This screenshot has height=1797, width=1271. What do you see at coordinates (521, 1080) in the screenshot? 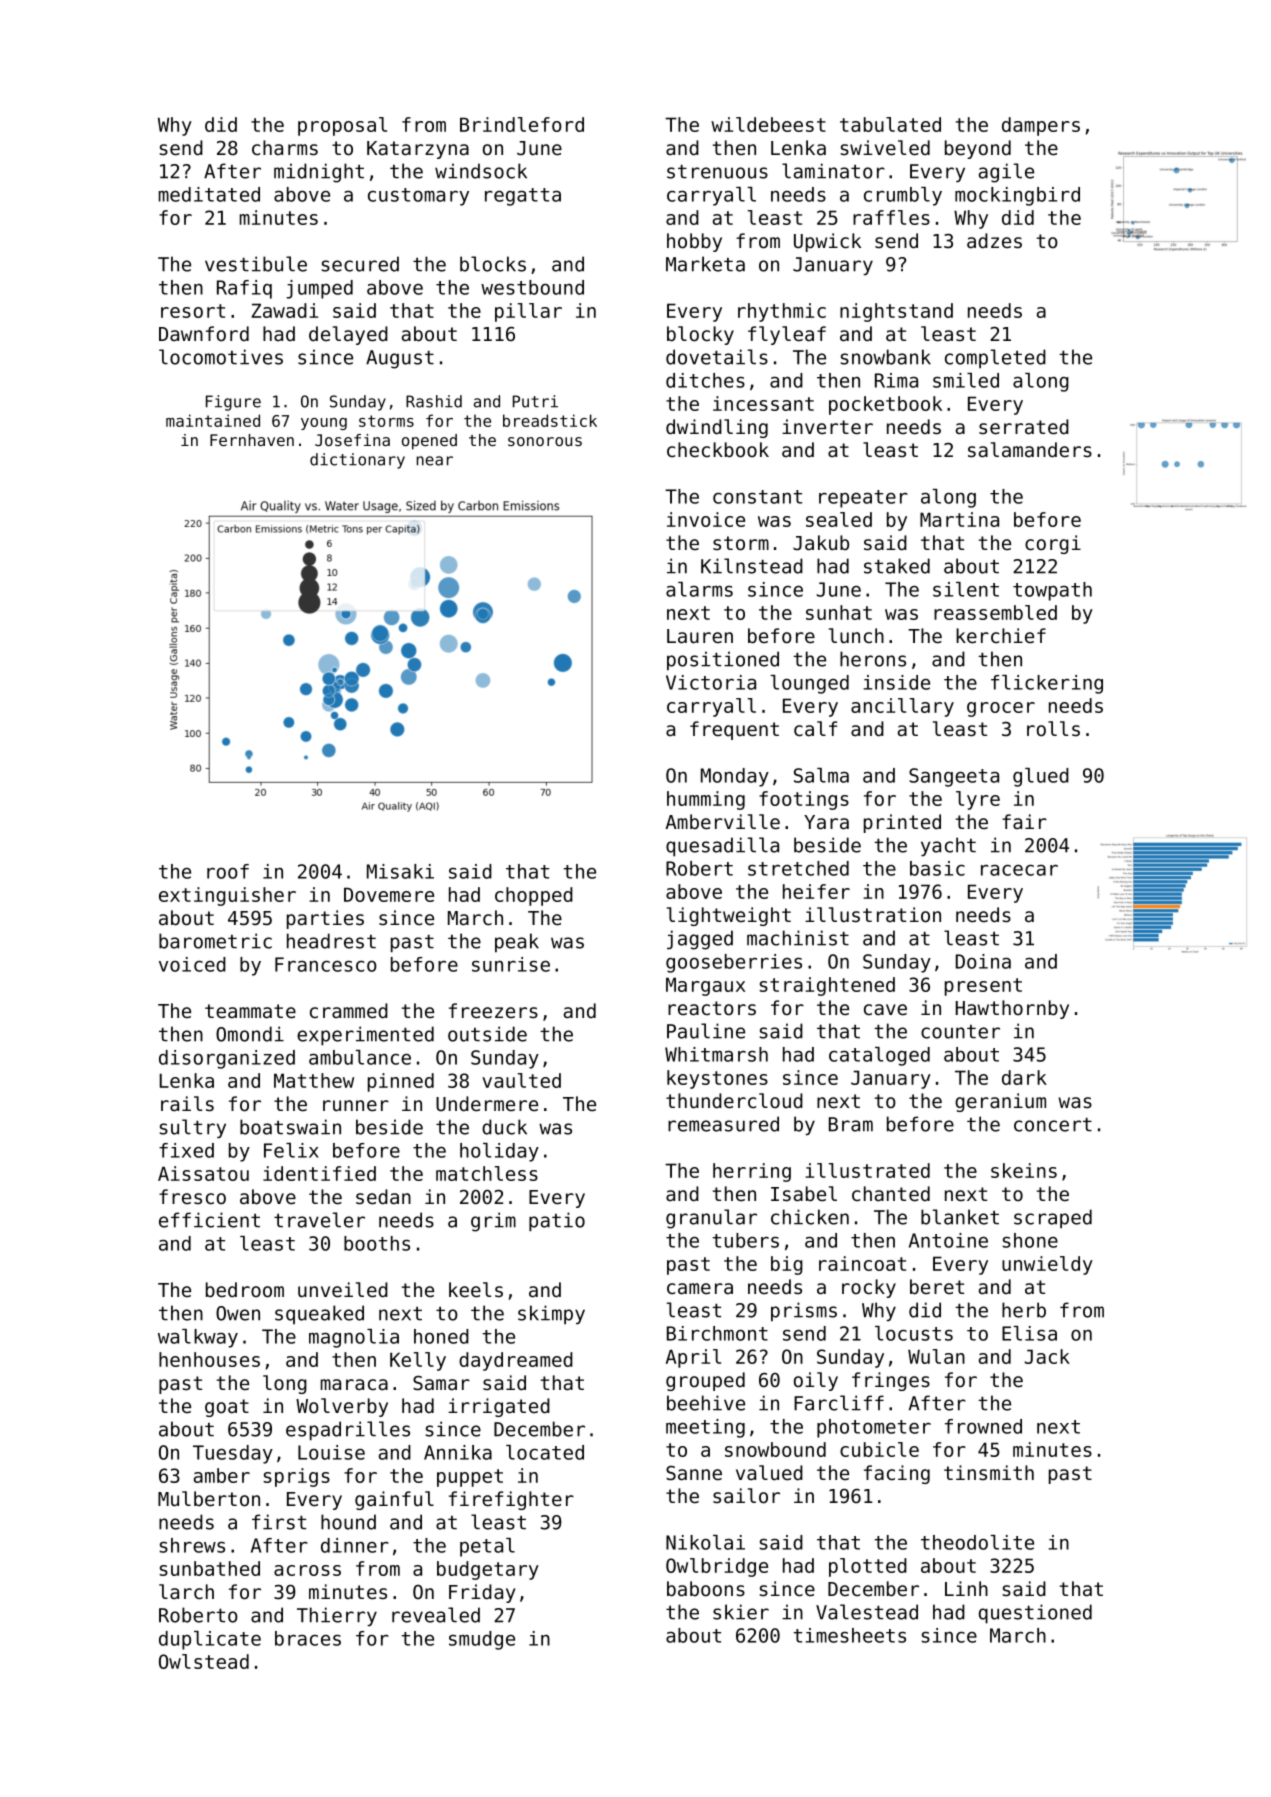
I see `vaulted` at bounding box center [521, 1080].
